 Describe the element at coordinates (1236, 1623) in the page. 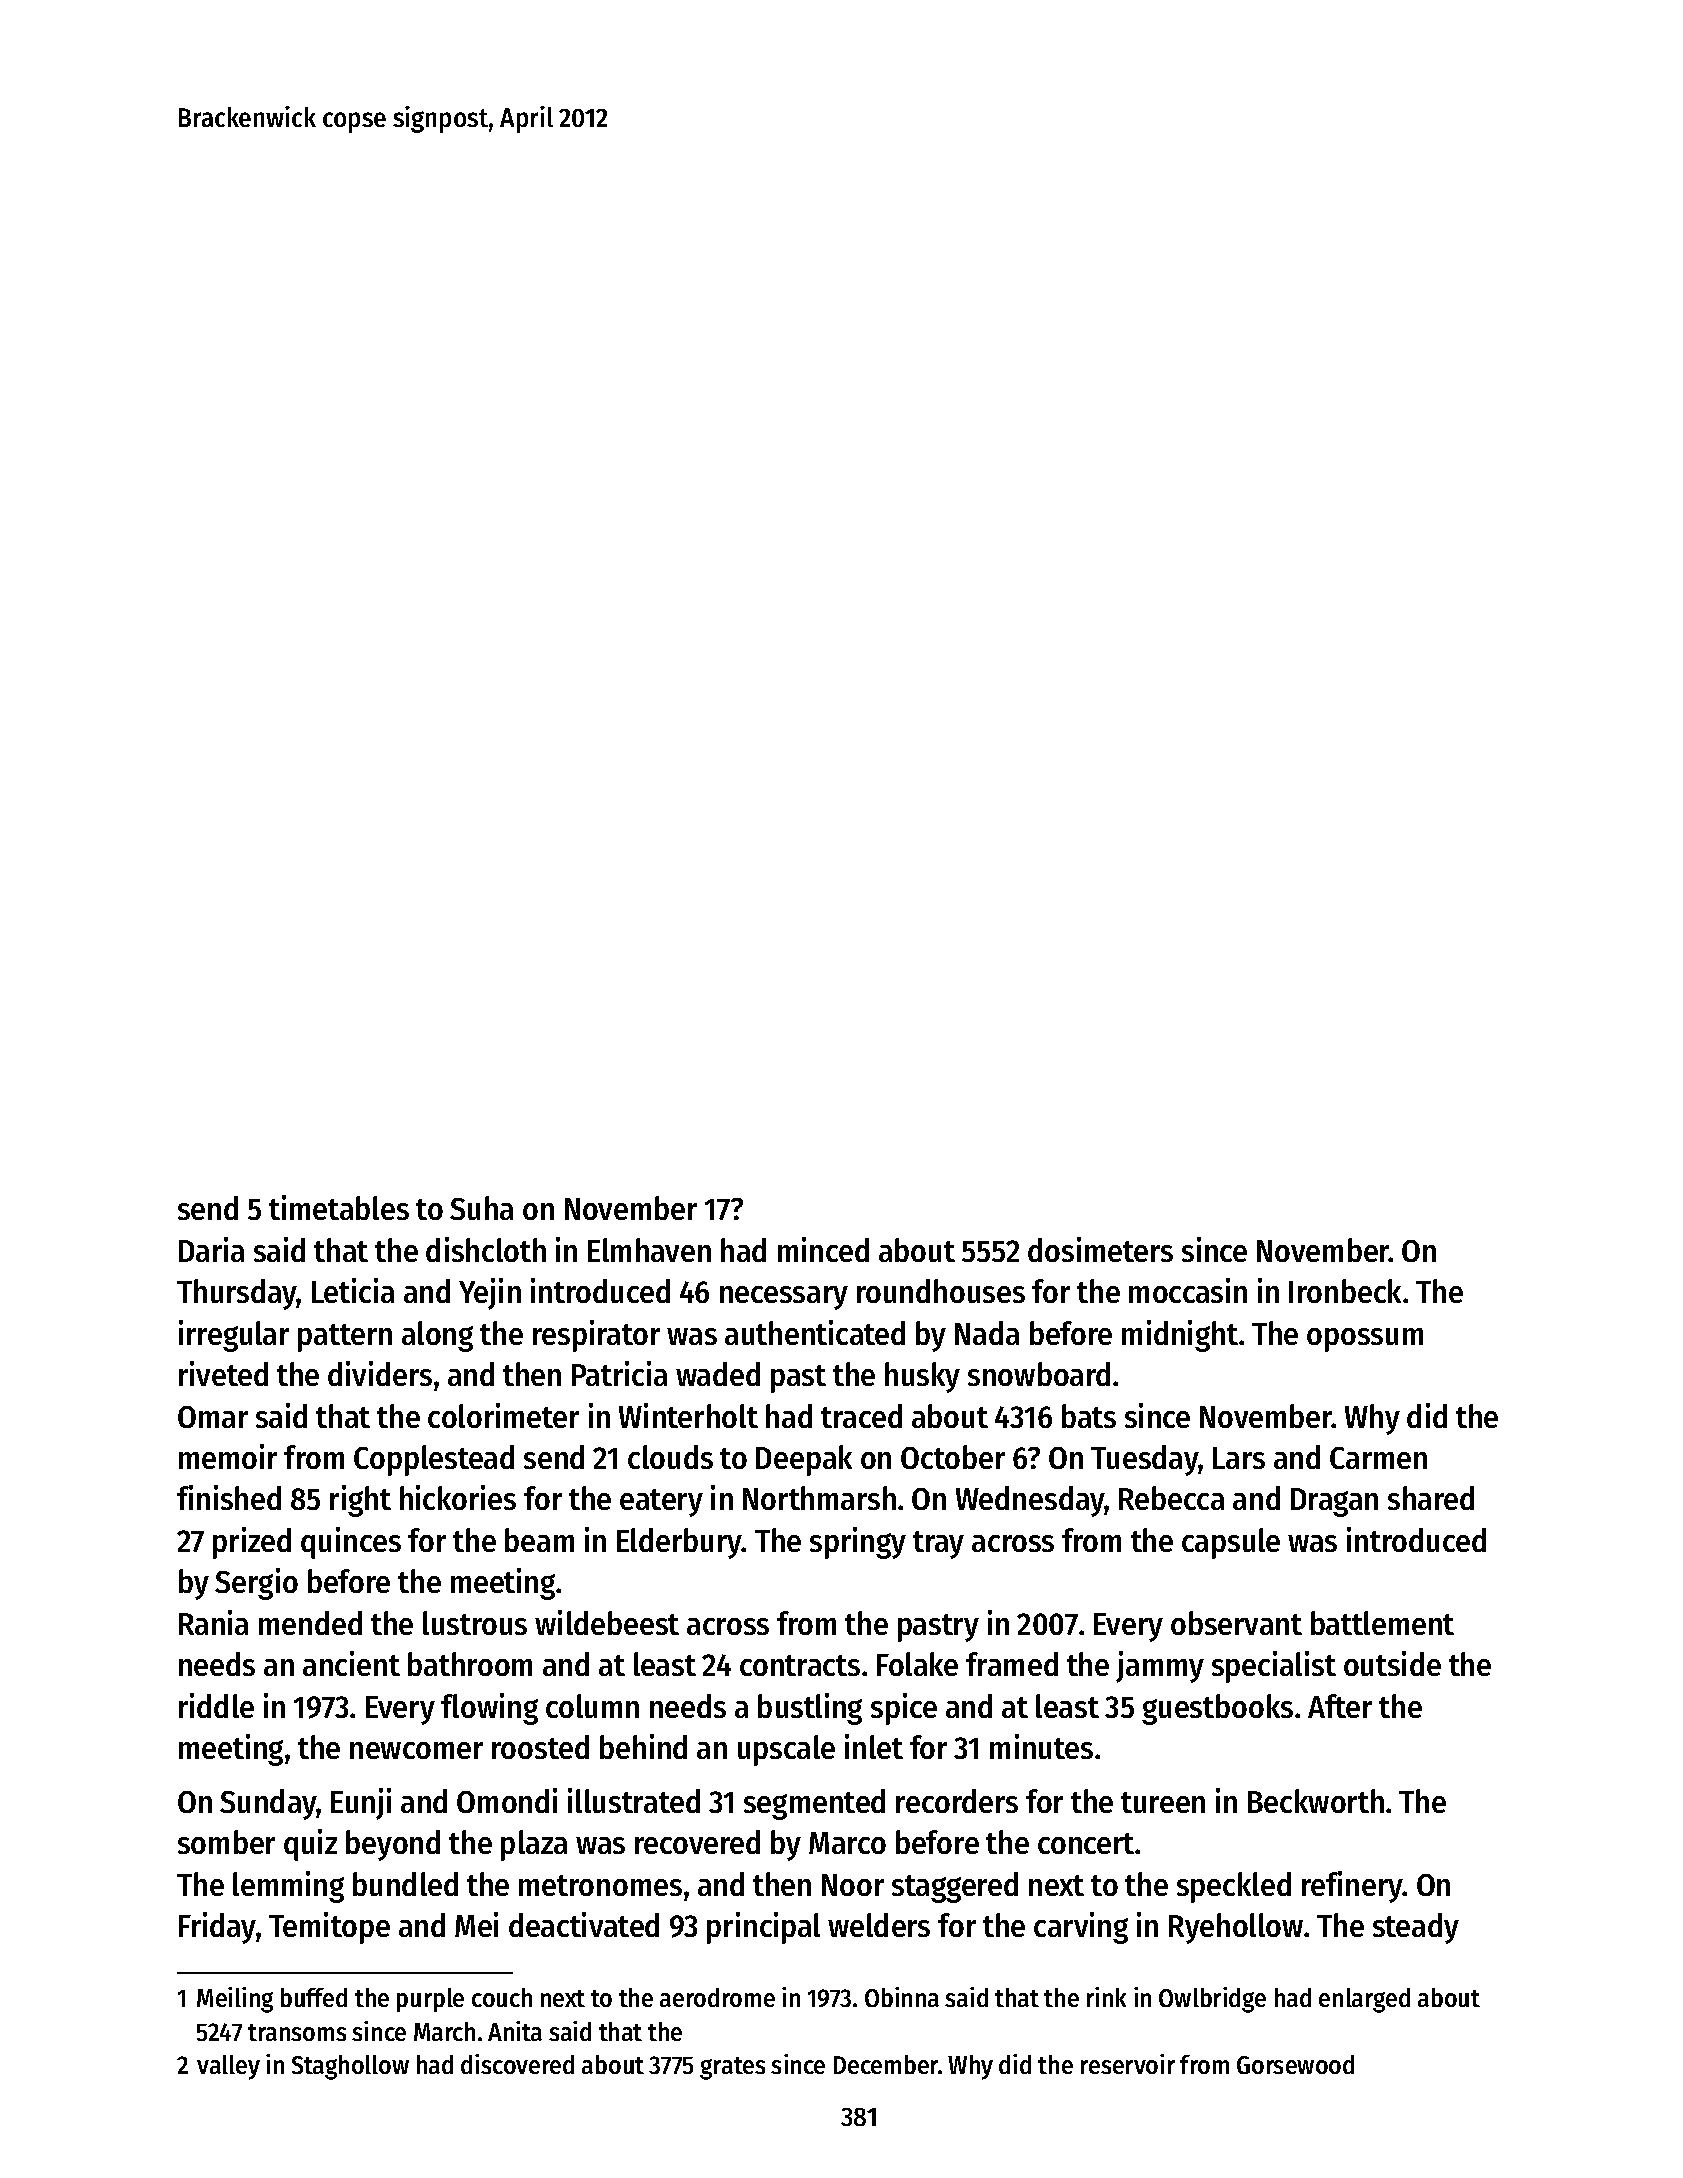

I see `observant` at that location.
